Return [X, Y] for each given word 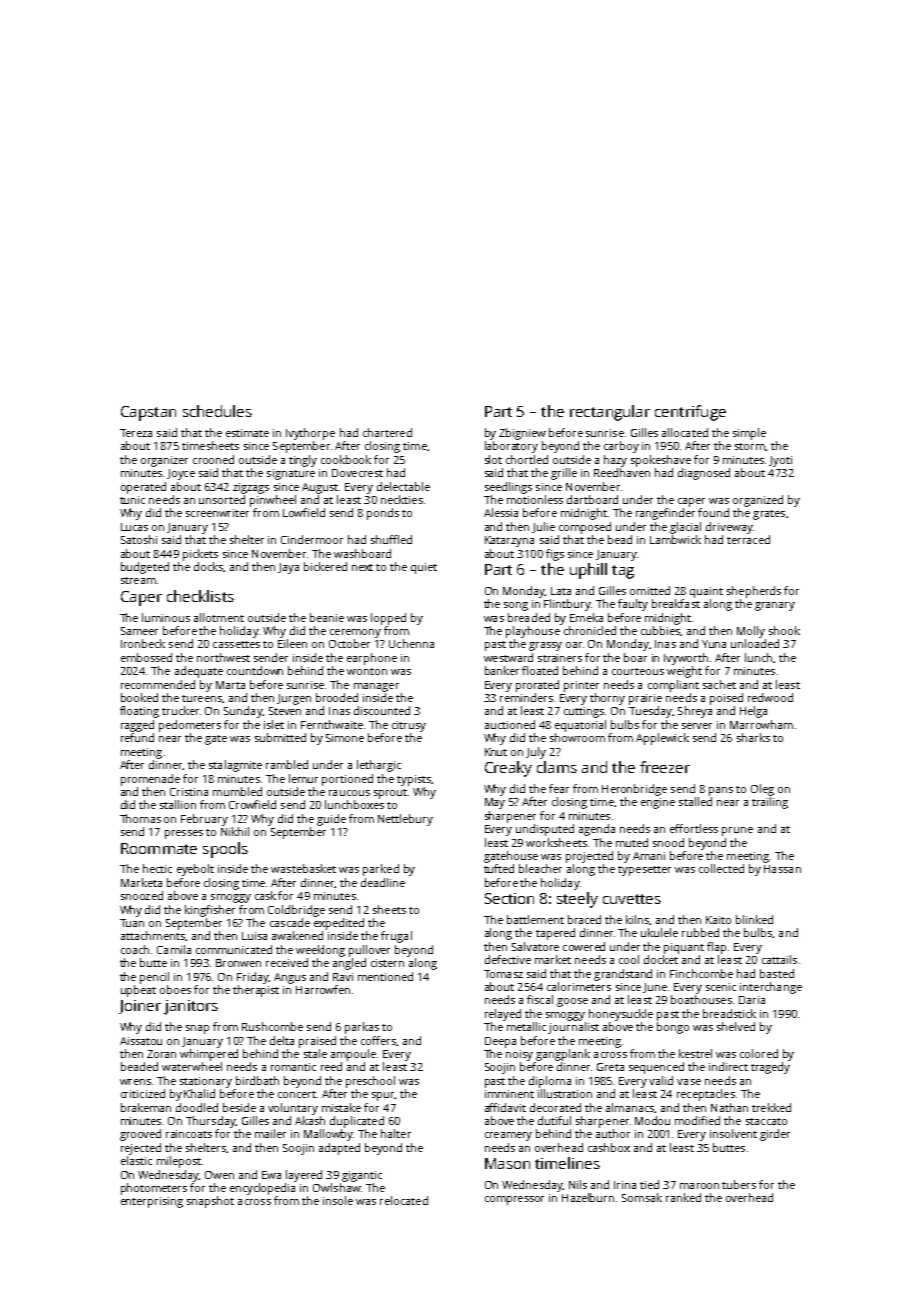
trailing [770, 803]
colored [759, 1053]
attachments [153, 935]
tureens [202, 698]
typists [414, 780]
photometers [154, 1189]
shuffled [391, 539]
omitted [650, 590]
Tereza [136, 433]
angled [349, 964]
